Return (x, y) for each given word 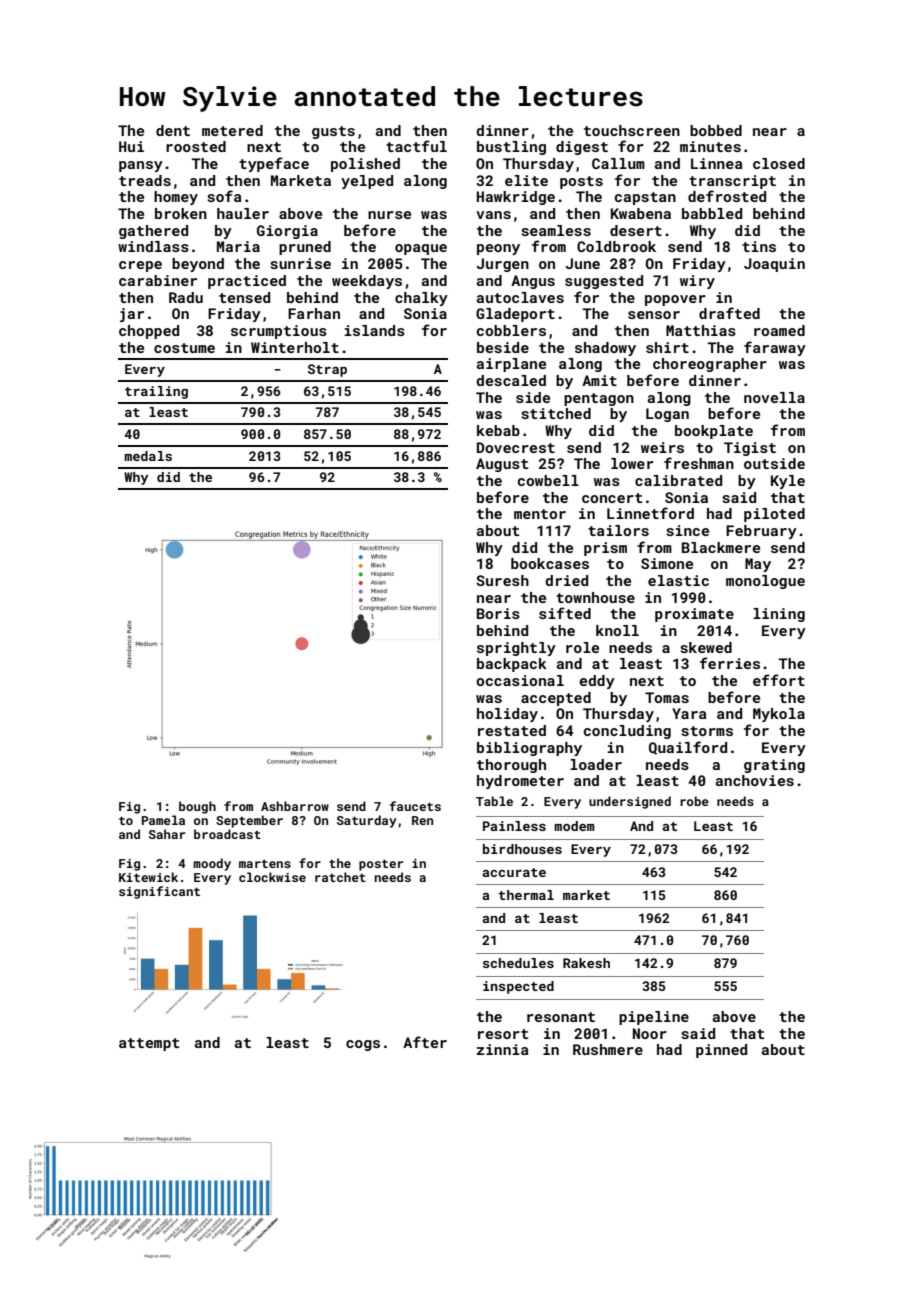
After (425, 1042)
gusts (333, 132)
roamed (779, 330)
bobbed (716, 130)
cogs (363, 1045)
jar (132, 315)
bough (197, 807)
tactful (416, 146)
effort (779, 680)
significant (159, 892)
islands (375, 330)
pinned (721, 1051)
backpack (512, 665)
